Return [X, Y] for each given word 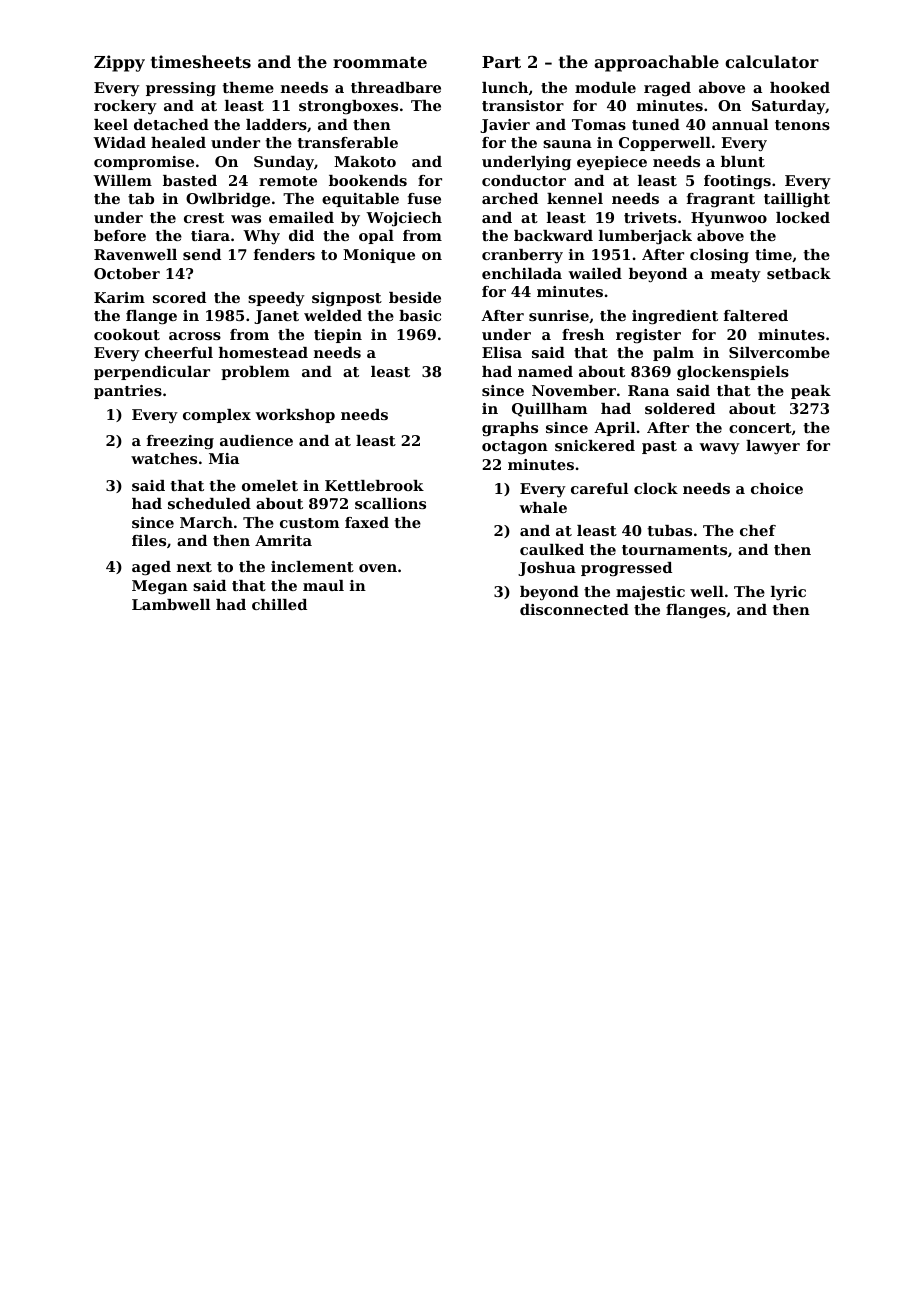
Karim [119, 297]
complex [217, 416]
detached [171, 124]
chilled [279, 604]
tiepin [338, 336]
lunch [505, 87]
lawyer [773, 447]
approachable [656, 63]
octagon [515, 448]
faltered [756, 315]
